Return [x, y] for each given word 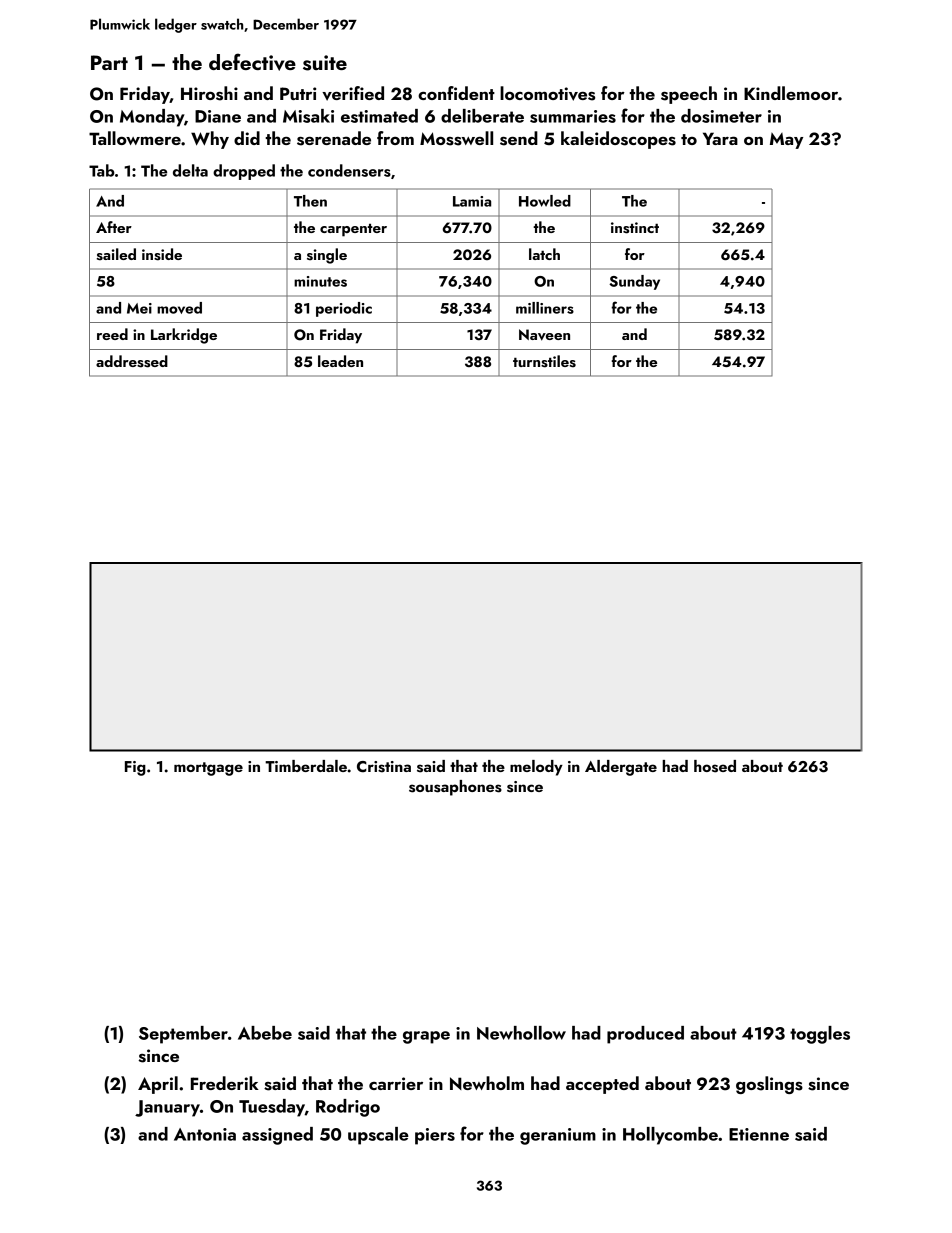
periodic [344, 309]
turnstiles [544, 361]
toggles [820, 1035]
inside [162, 254]
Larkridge [184, 336]
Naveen [544, 335]
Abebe [265, 1033]
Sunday [634, 282]
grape [426, 1037]
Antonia [205, 1134]
